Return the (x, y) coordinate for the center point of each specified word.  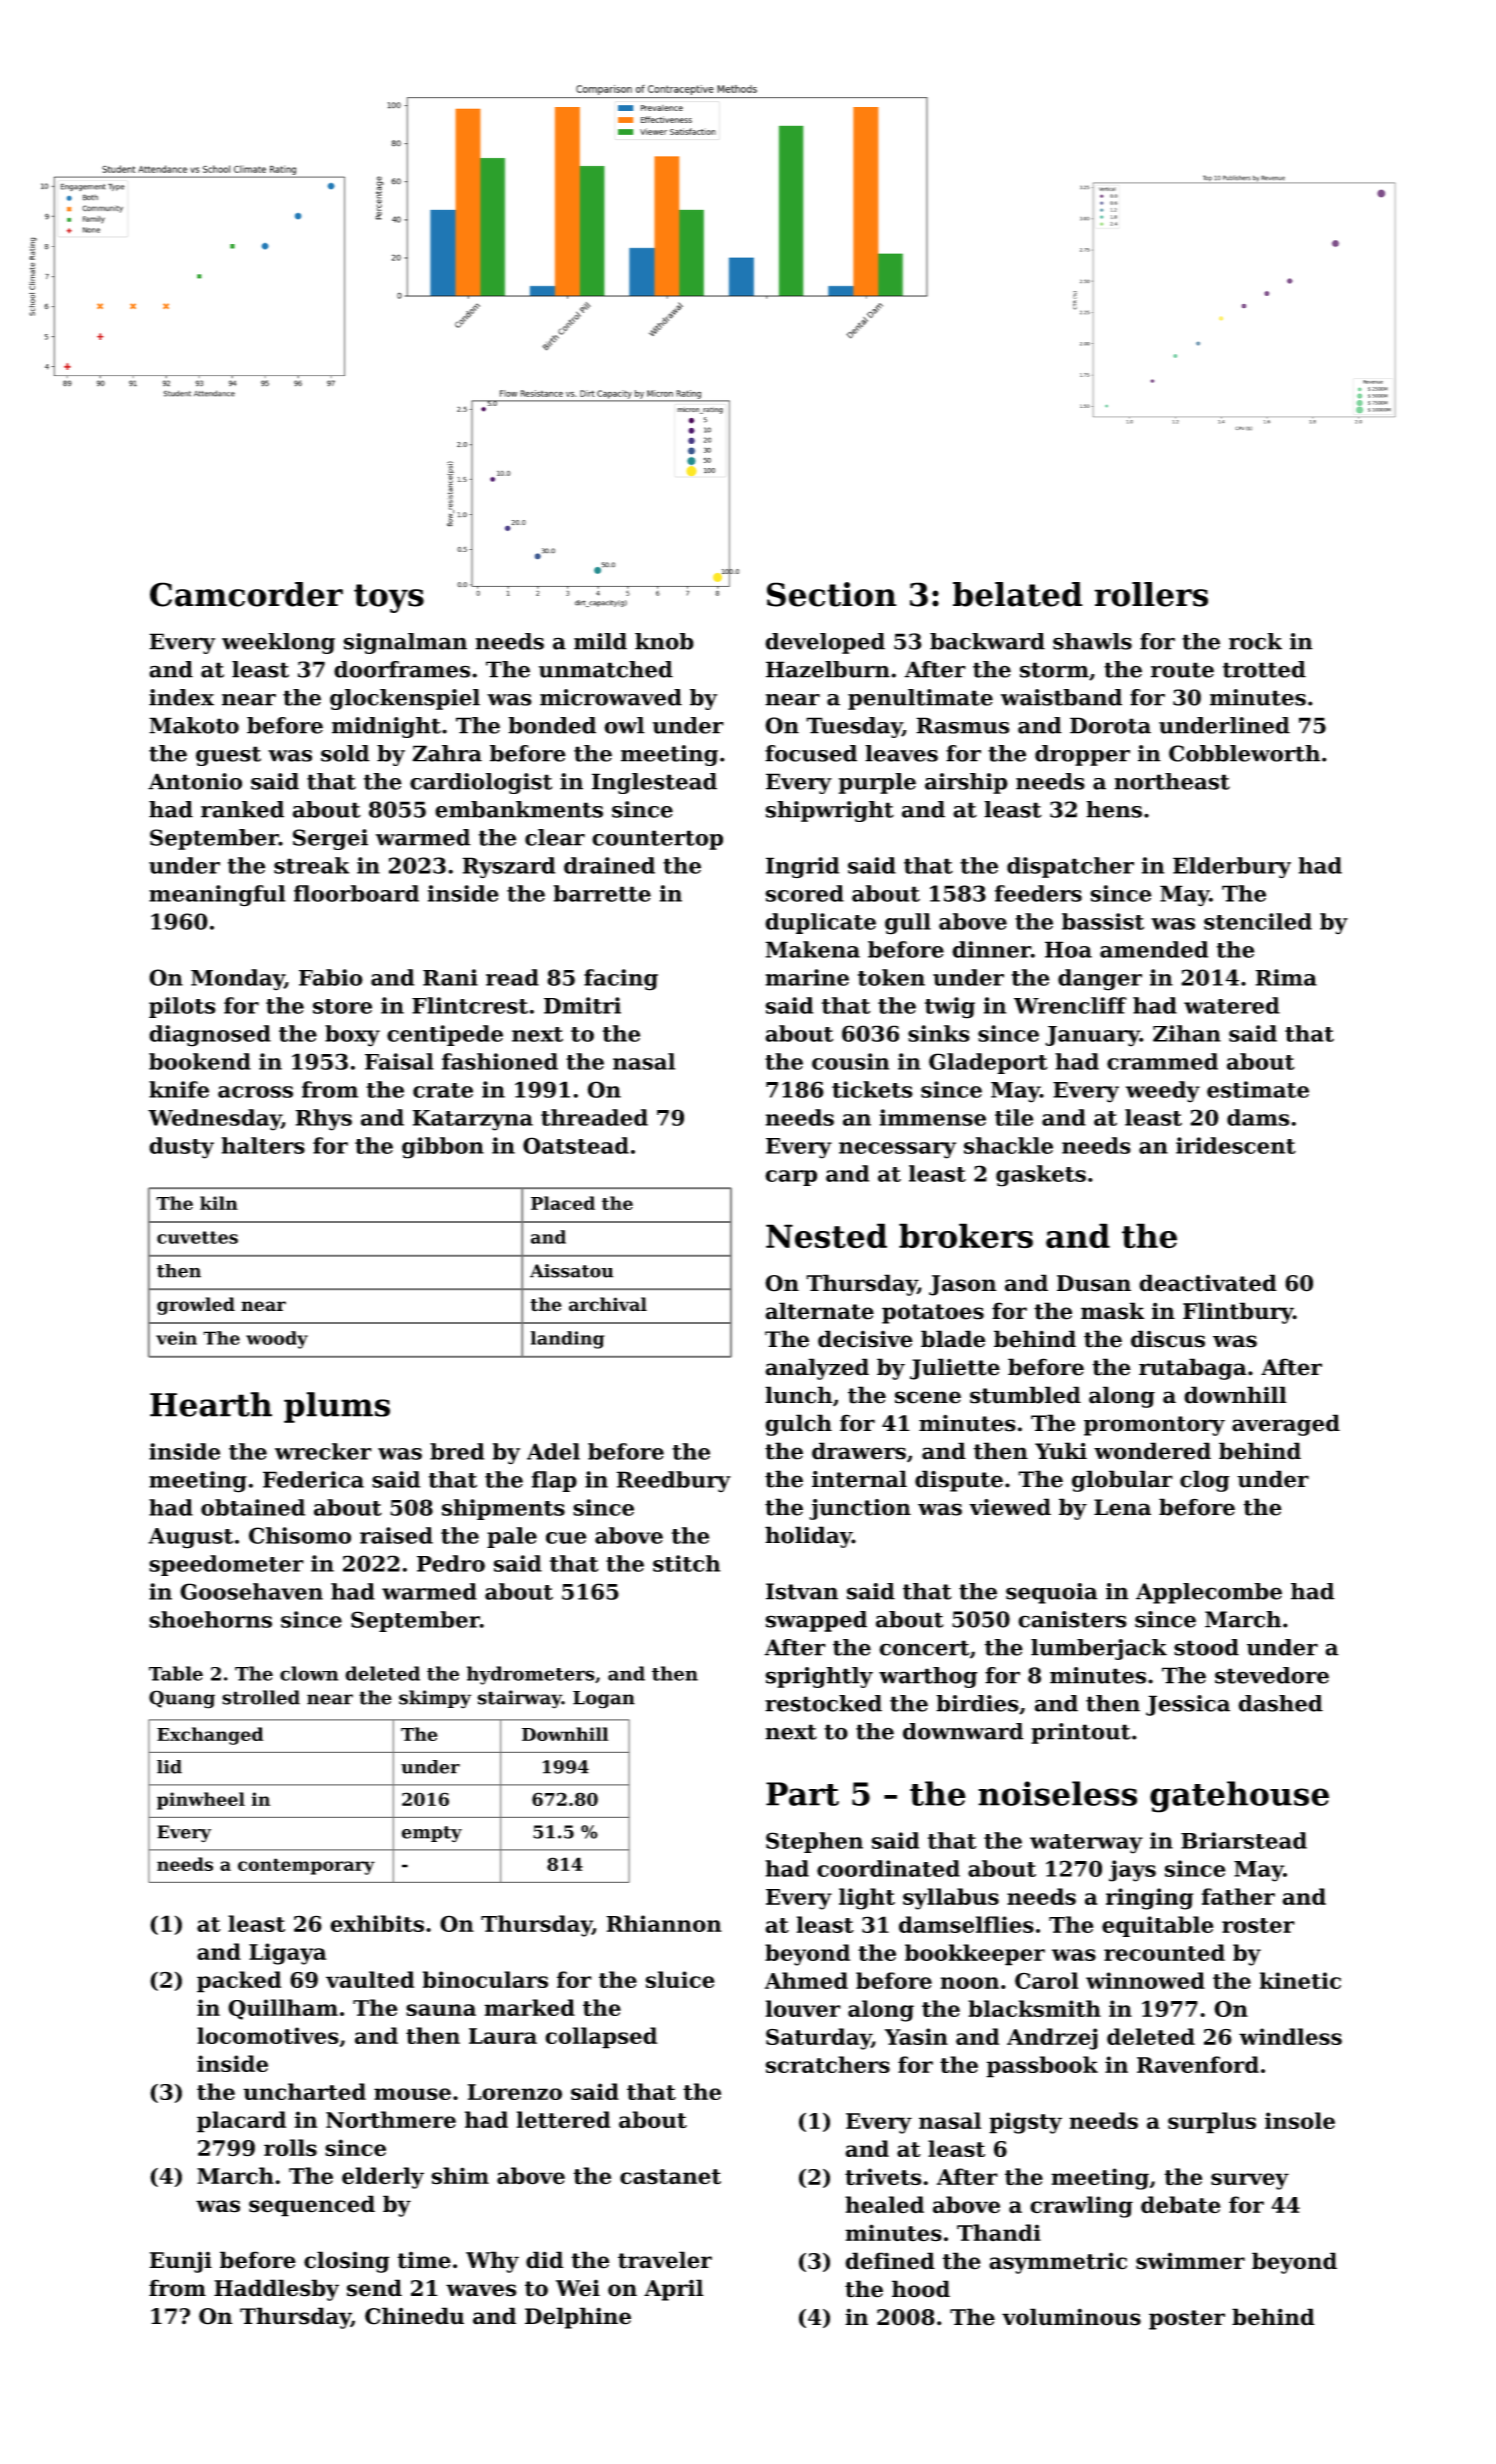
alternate (819, 1311)
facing (621, 980)
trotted (1264, 669)
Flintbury (1238, 1313)
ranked (242, 809)
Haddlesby (276, 2290)
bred (457, 1451)
